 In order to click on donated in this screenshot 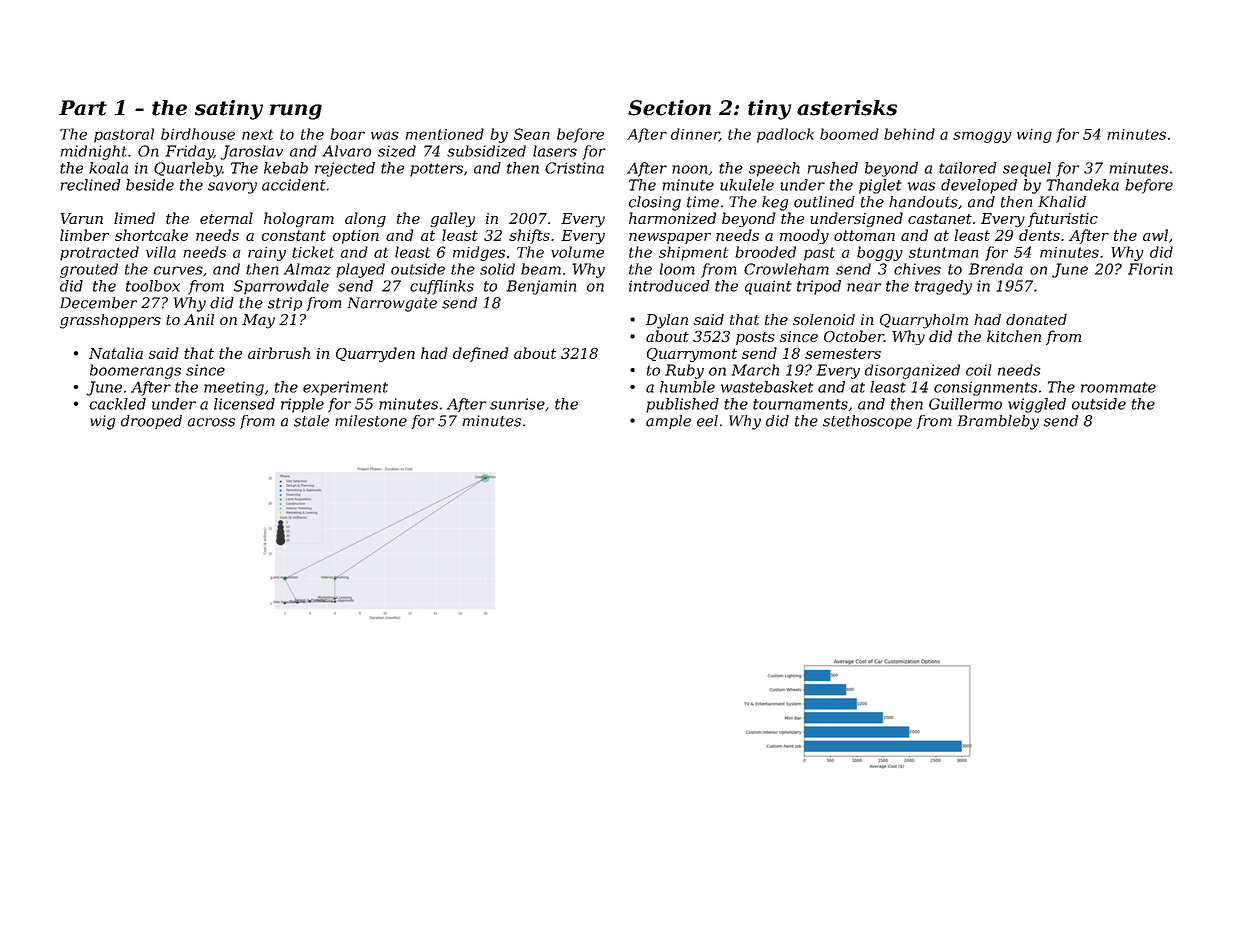, I will do `click(1036, 319)`.
